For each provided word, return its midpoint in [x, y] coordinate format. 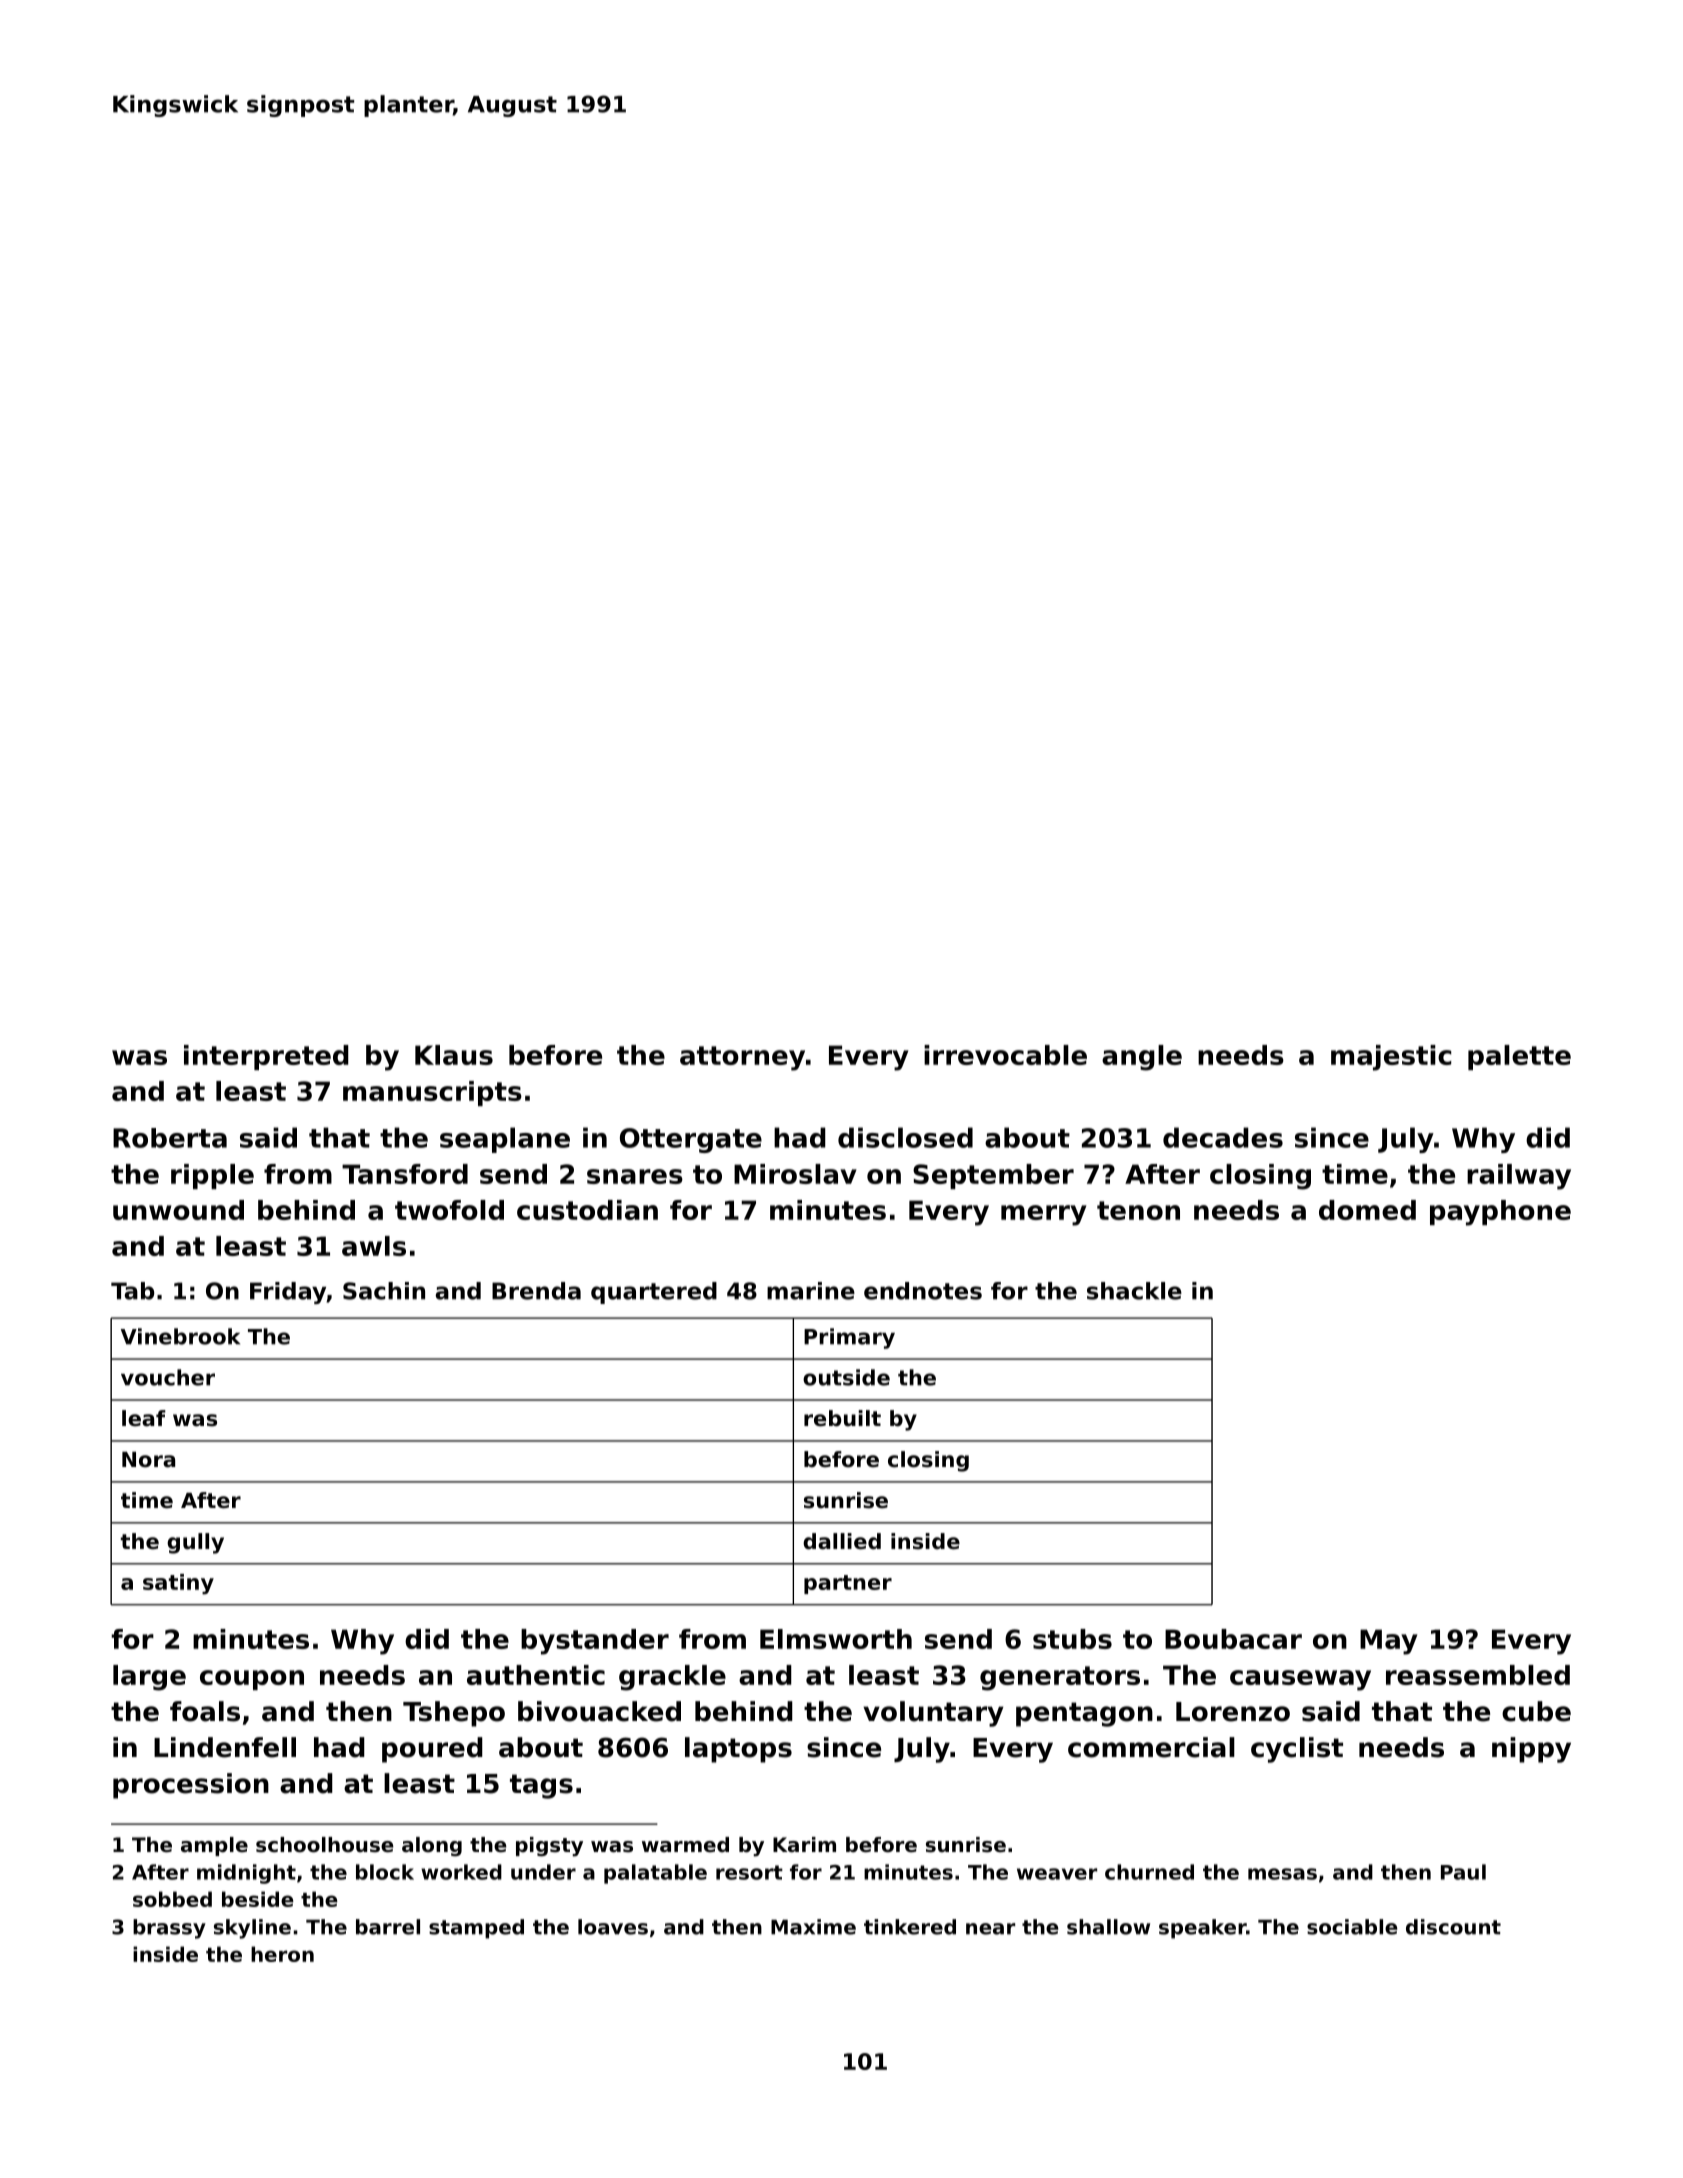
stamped [476, 1929]
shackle [1134, 1291]
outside [846, 1377]
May [1388, 1642]
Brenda [536, 1291]
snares [635, 1176]
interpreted [266, 1057]
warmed [685, 1844]
